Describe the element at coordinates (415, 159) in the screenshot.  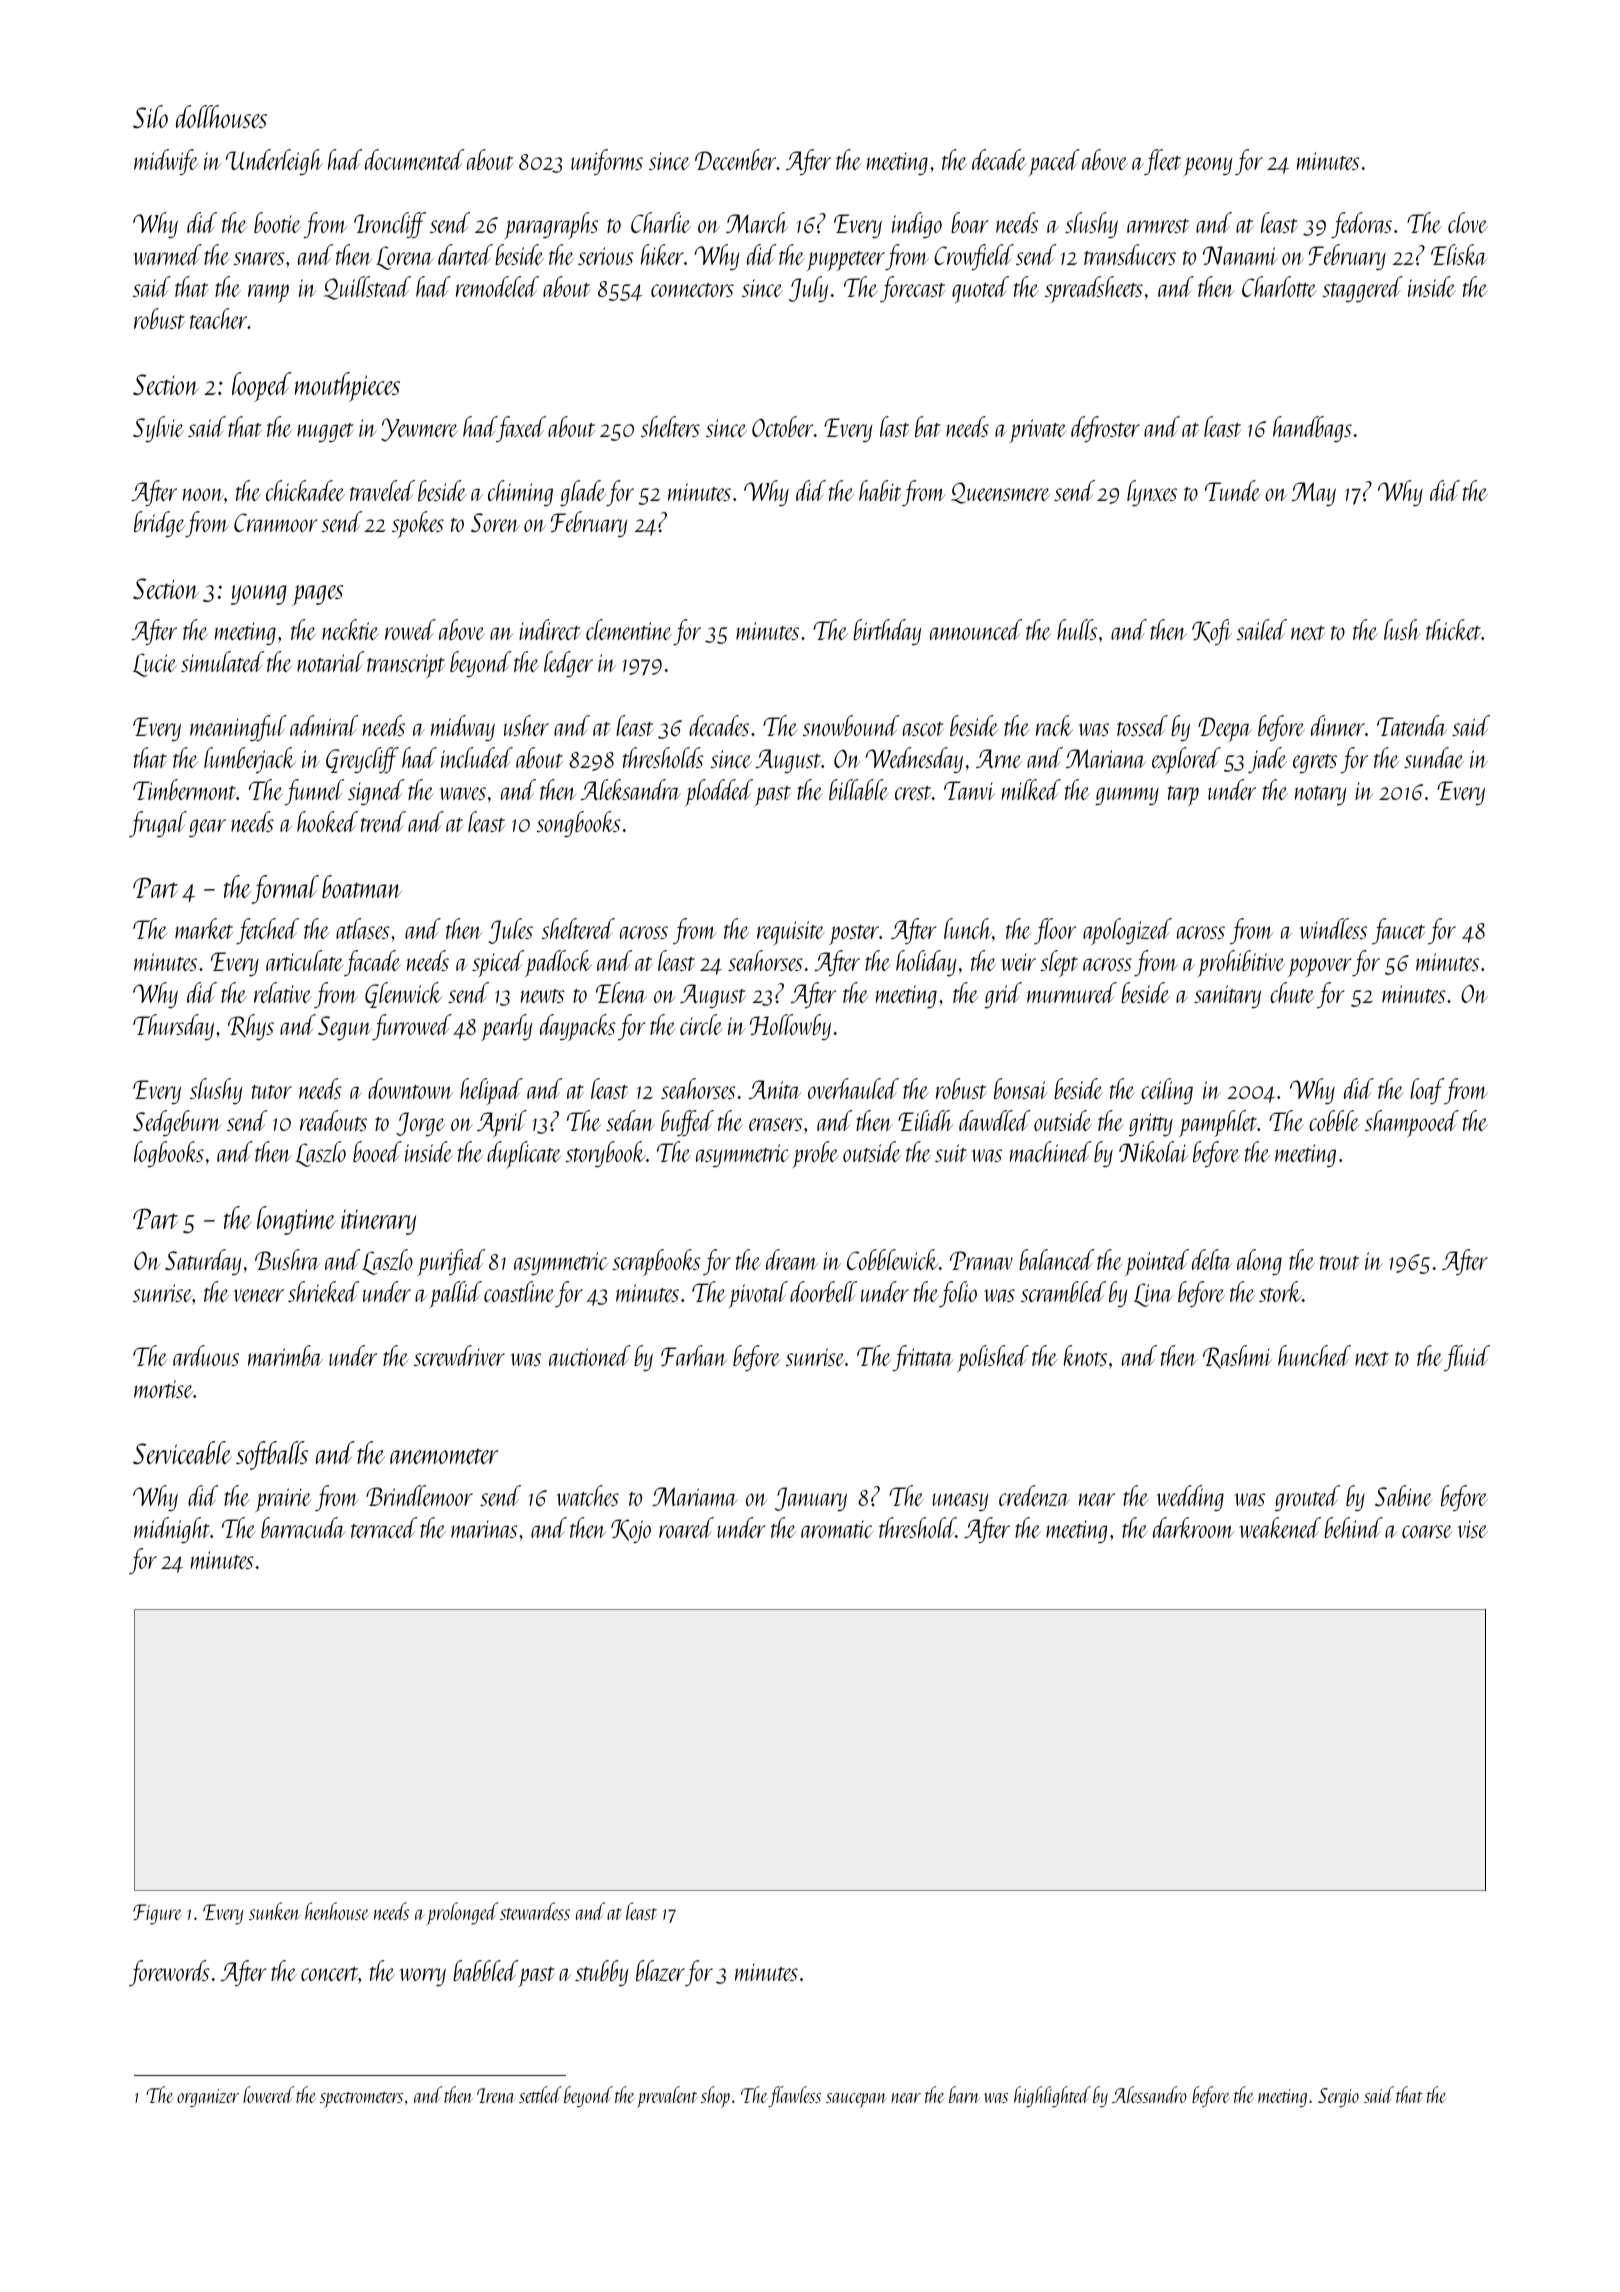
I see `documented` at that location.
